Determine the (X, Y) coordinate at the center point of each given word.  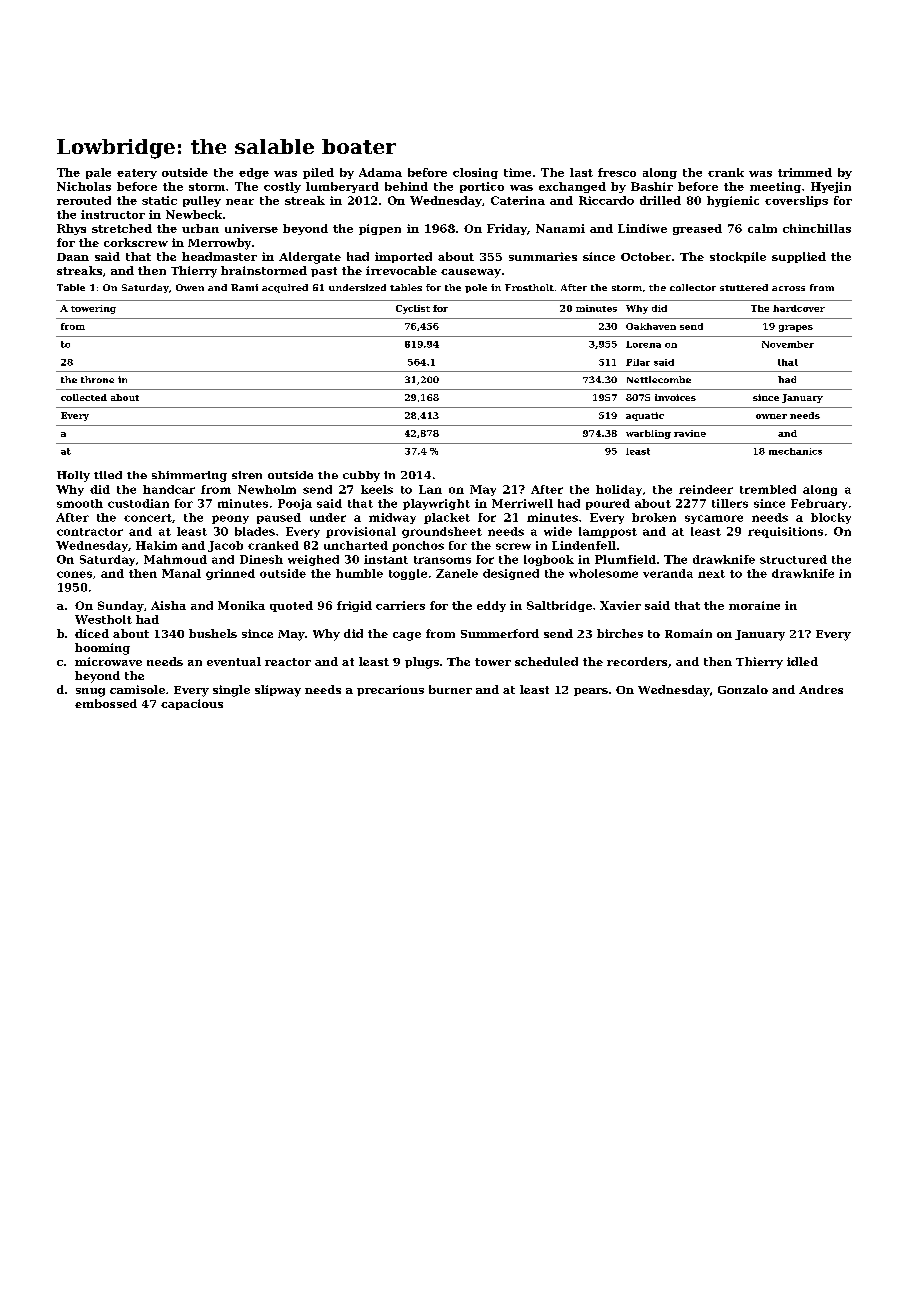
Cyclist (413, 309)
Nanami (560, 228)
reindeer (706, 489)
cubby (361, 476)
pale (98, 173)
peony (230, 519)
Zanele (457, 573)
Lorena (643, 344)
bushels (213, 633)
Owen (190, 287)
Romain (688, 633)
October (646, 256)
